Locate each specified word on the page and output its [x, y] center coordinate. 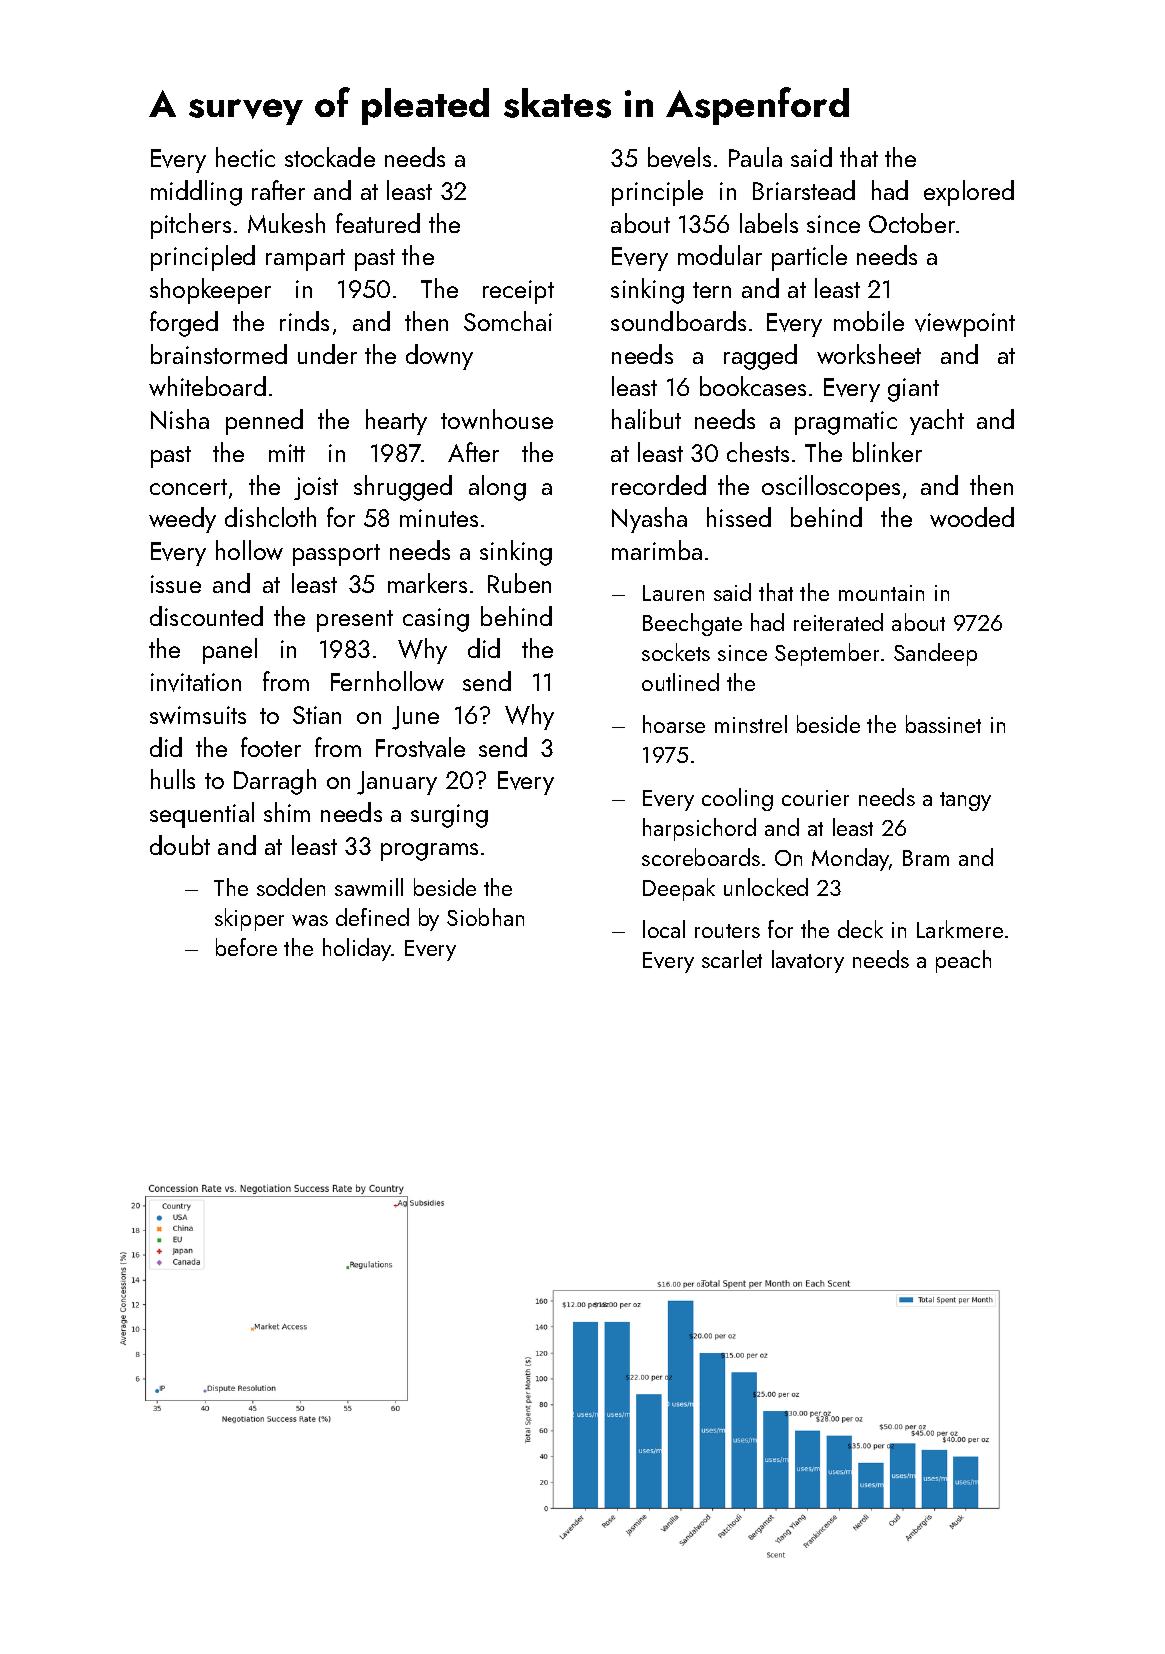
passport [336, 555]
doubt [180, 845]
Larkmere [960, 929]
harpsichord [699, 829]
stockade [330, 157]
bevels [679, 157]
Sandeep [935, 654]
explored [969, 193]
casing [436, 620]
